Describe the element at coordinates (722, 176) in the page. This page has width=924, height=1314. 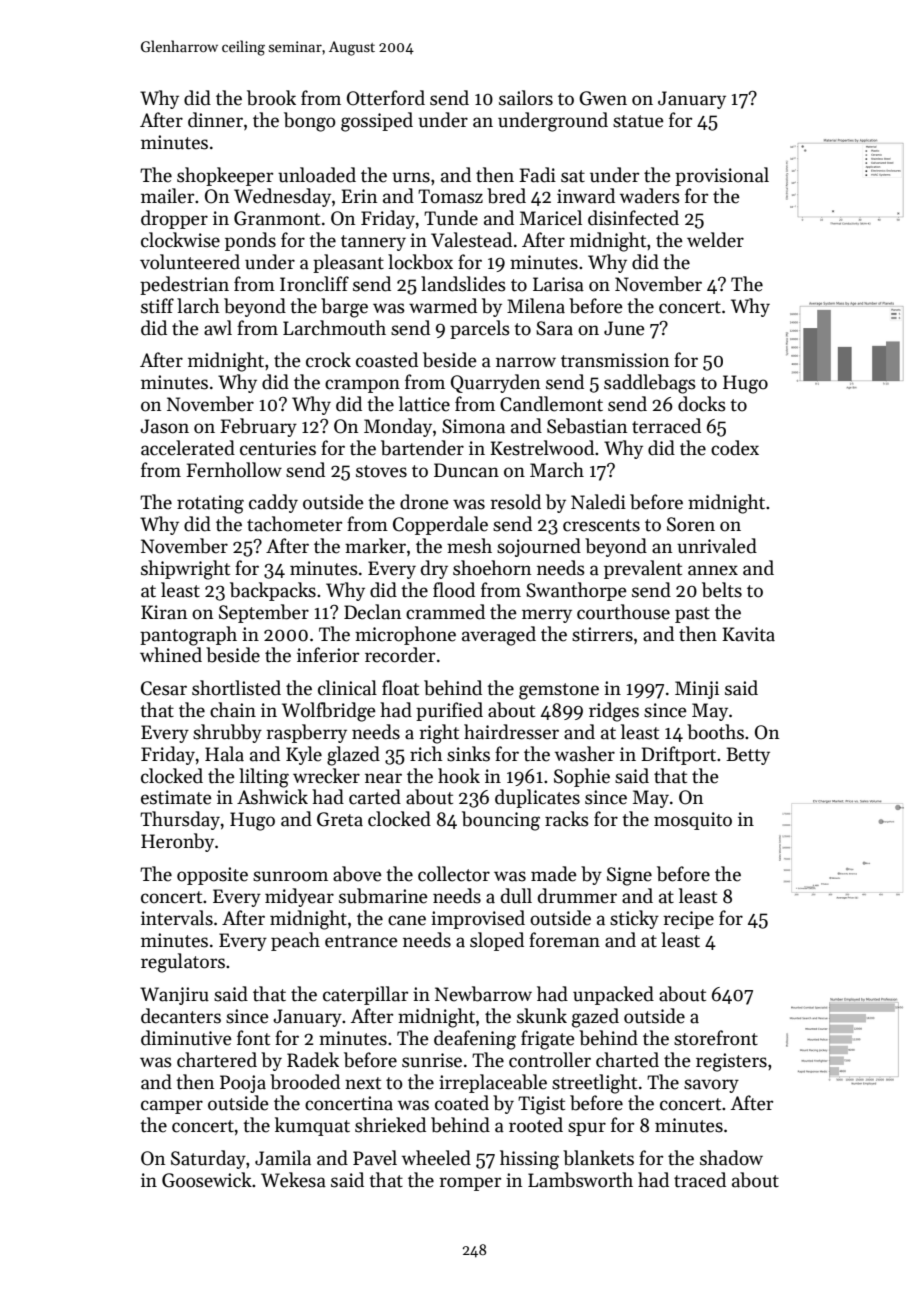
I see `provisional` at that location.
